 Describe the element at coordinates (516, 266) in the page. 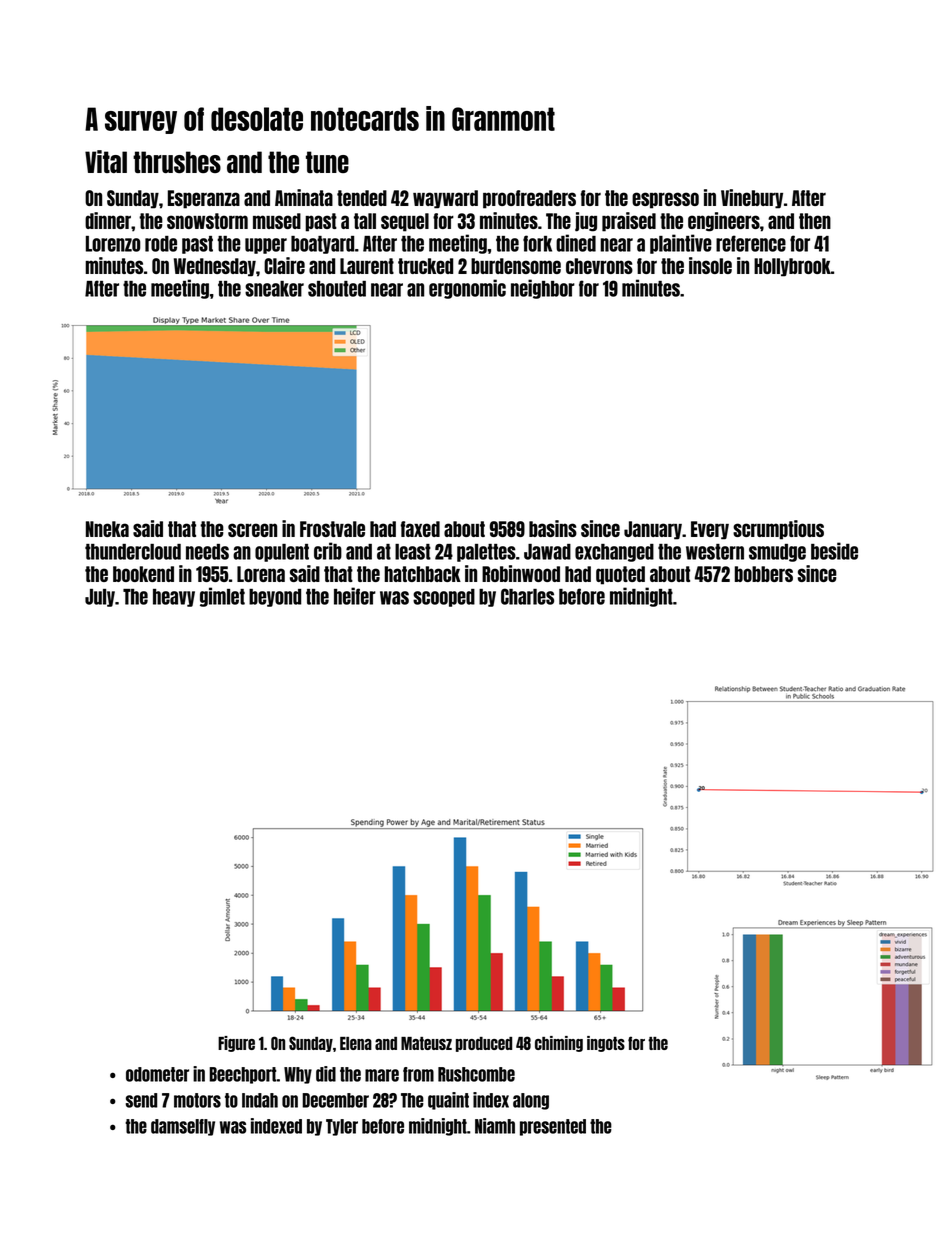

I see `burdensome` at that location.
